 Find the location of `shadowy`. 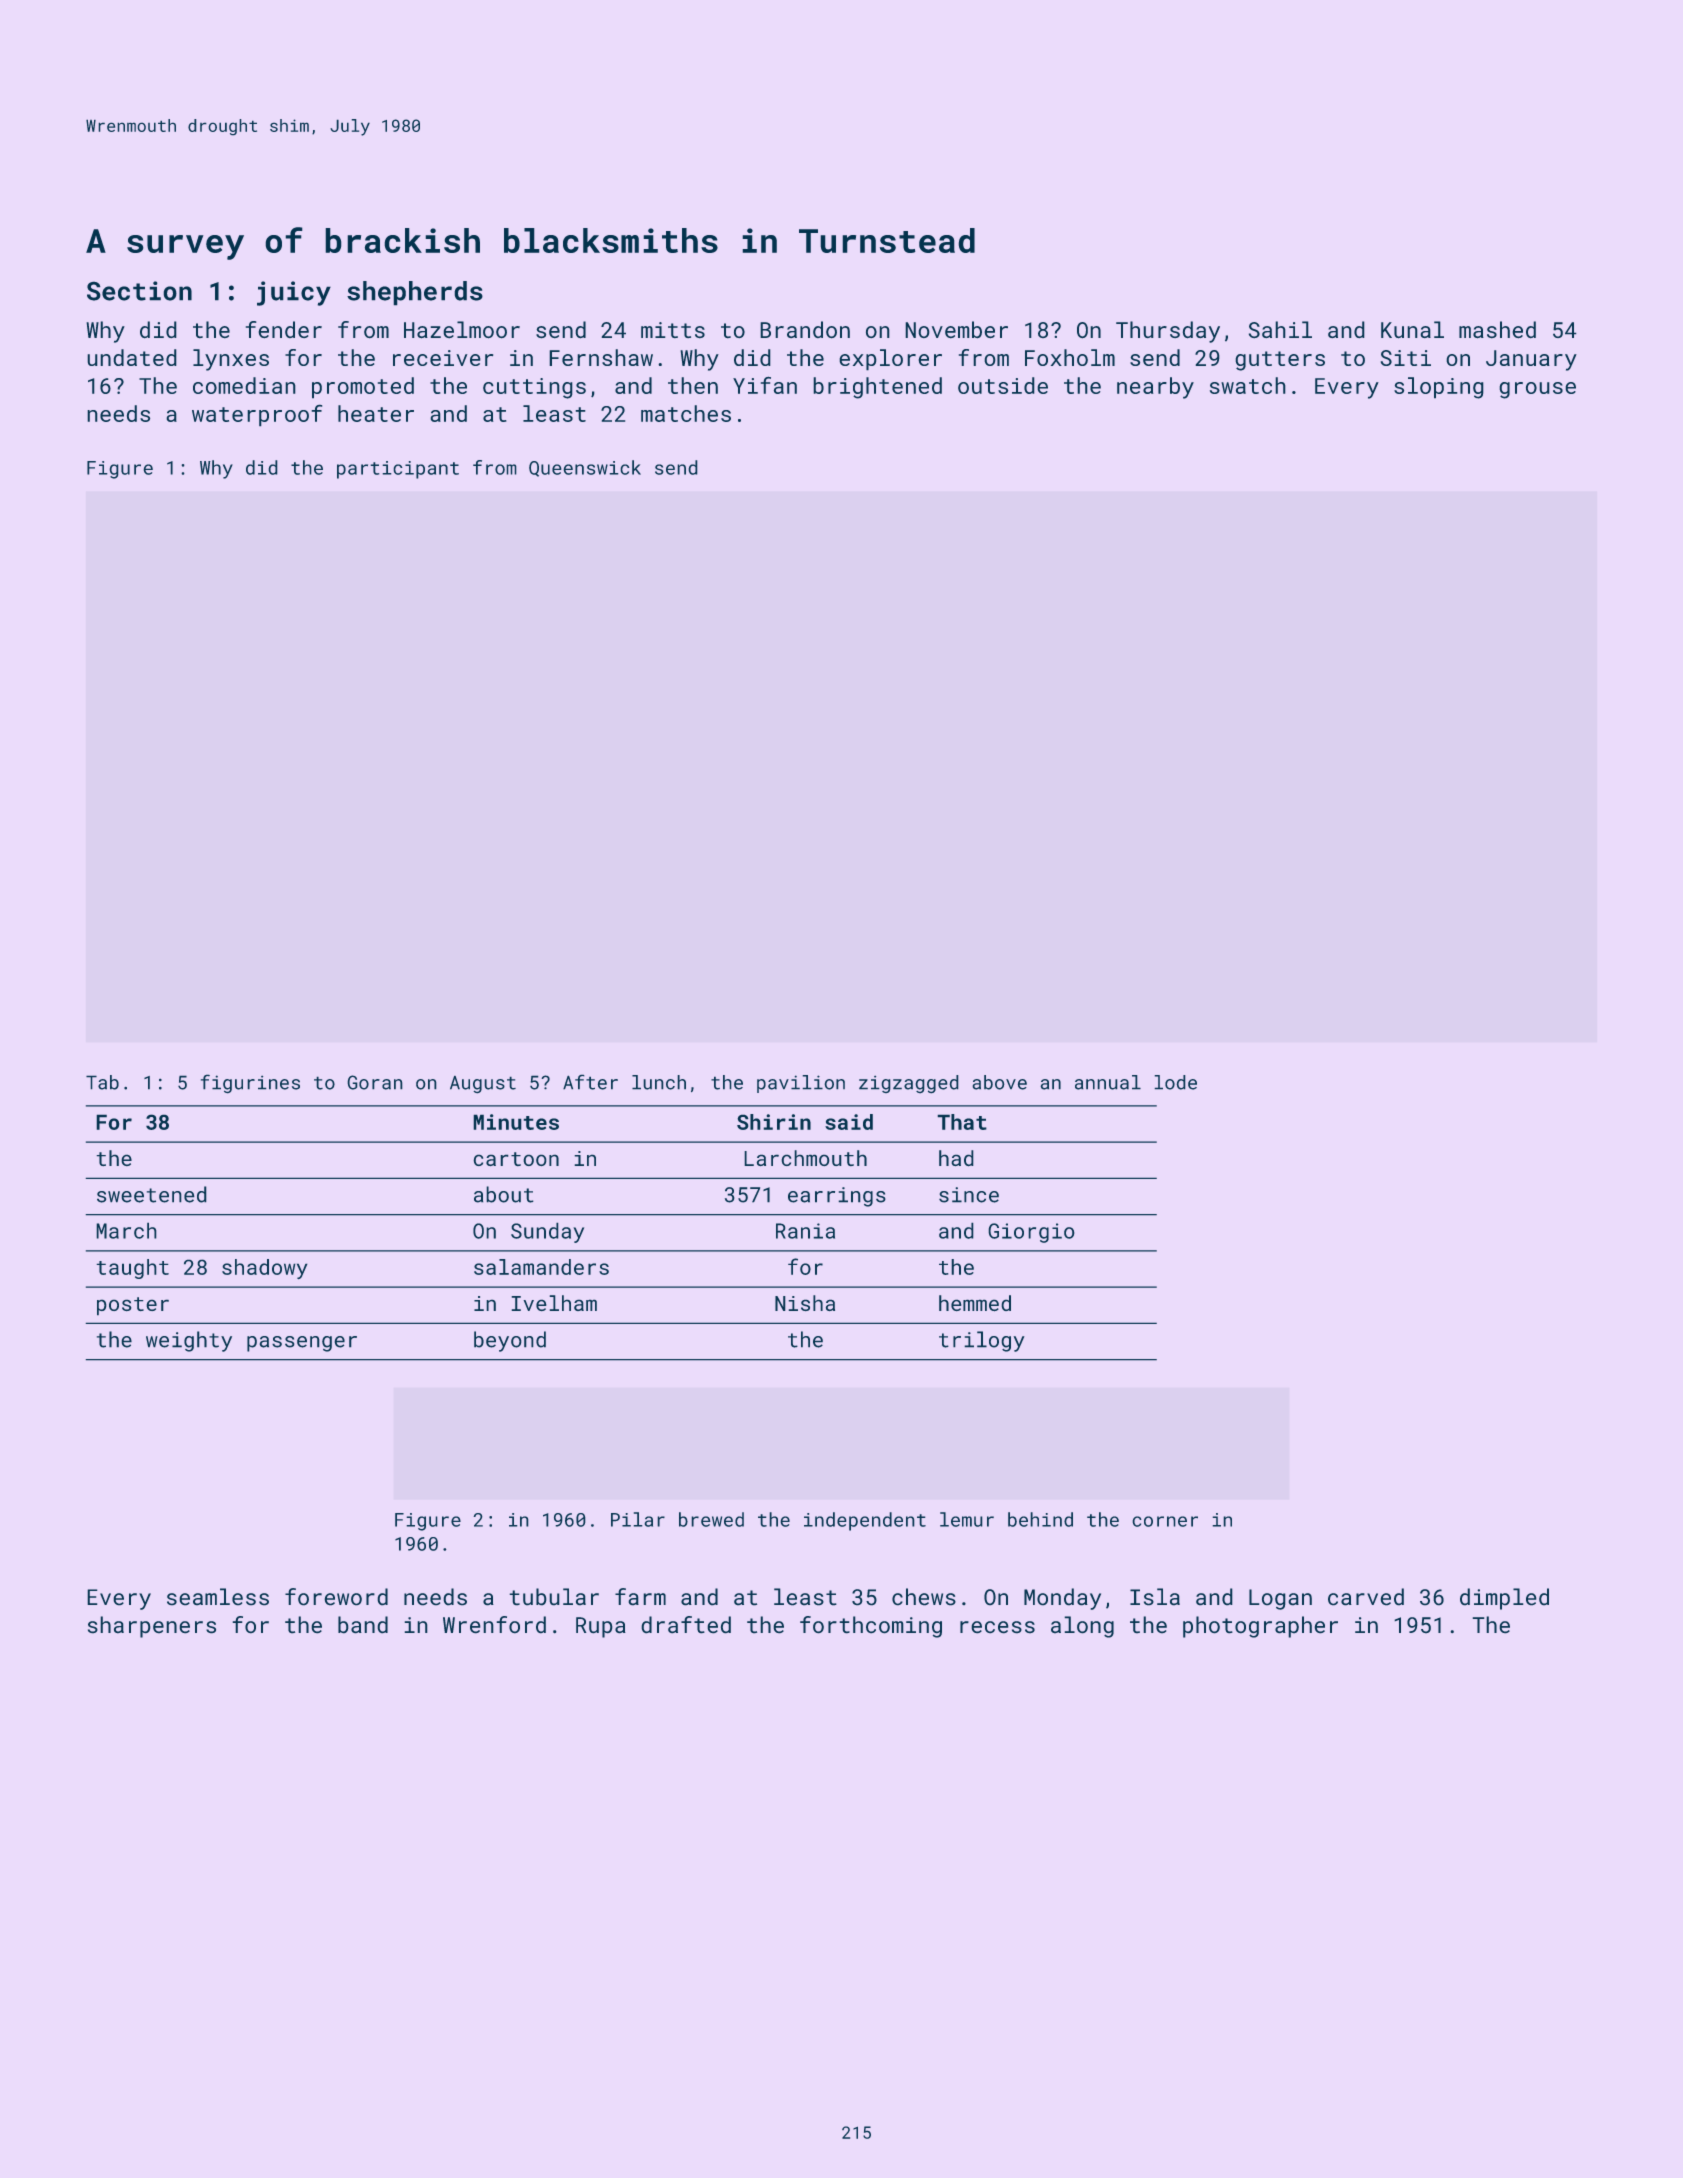

shadowy is located at coordinates (264, 1269).
